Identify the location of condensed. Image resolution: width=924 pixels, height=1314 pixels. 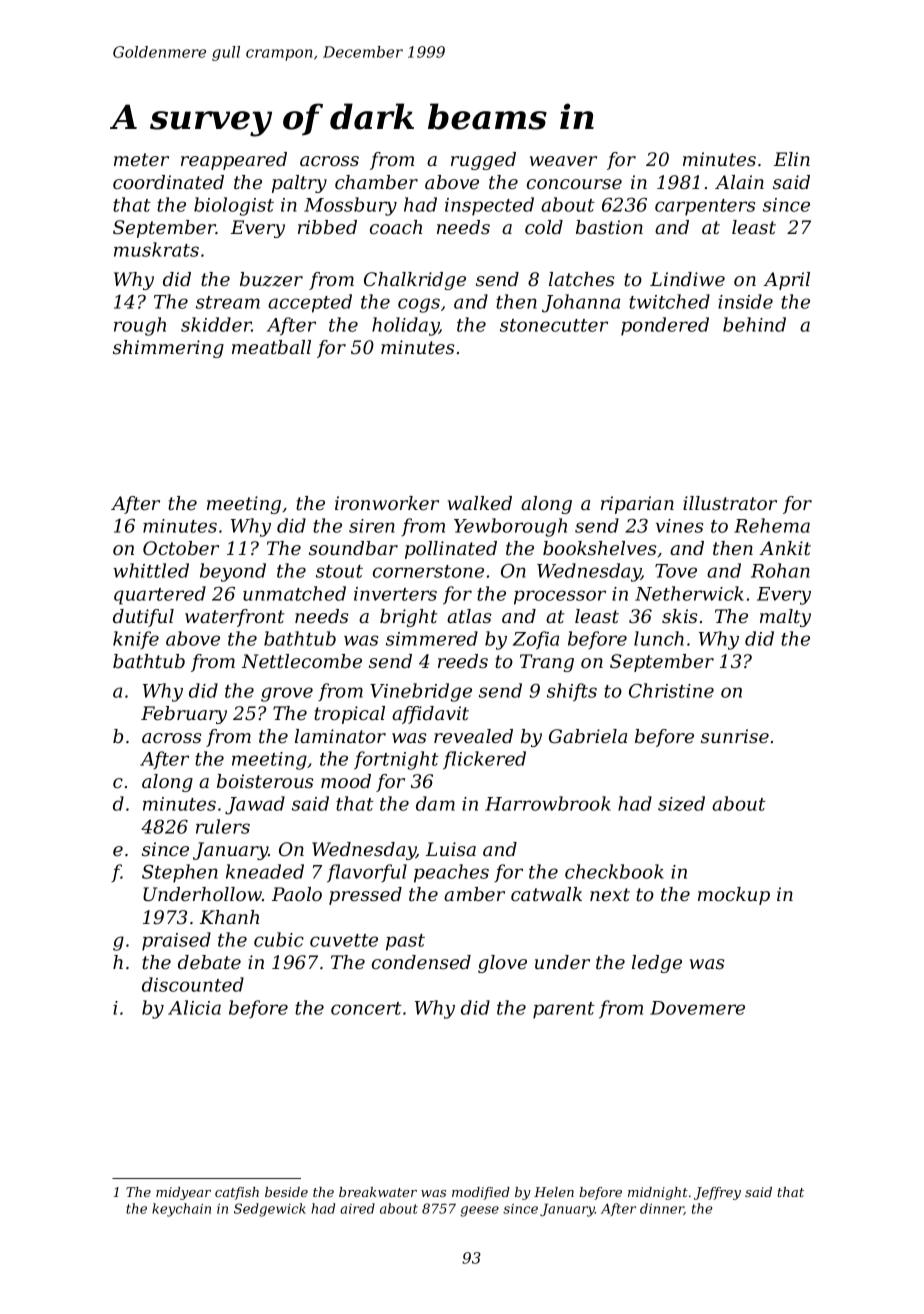
(421, 962).
